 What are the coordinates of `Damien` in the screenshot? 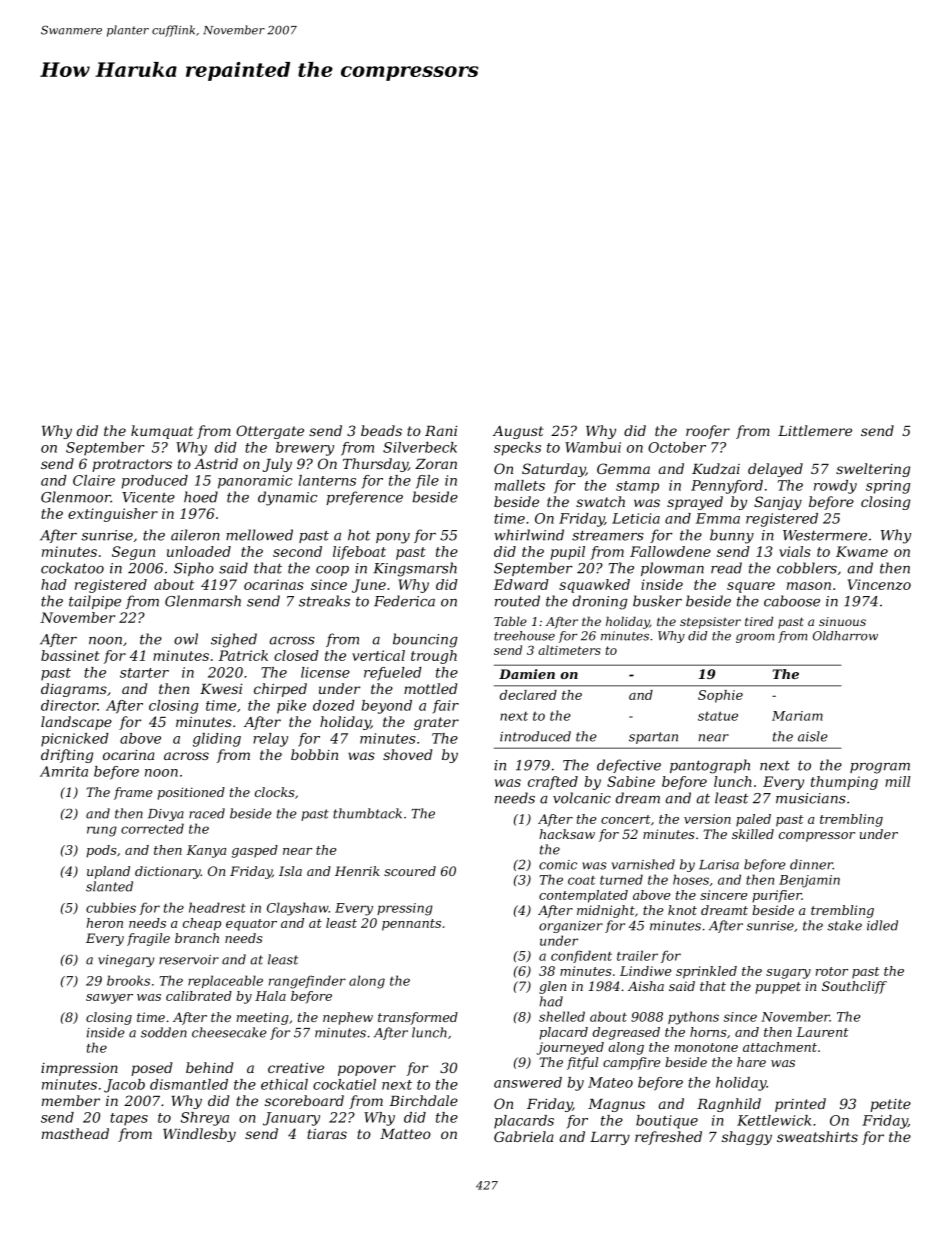 It's located at (527, 674).
